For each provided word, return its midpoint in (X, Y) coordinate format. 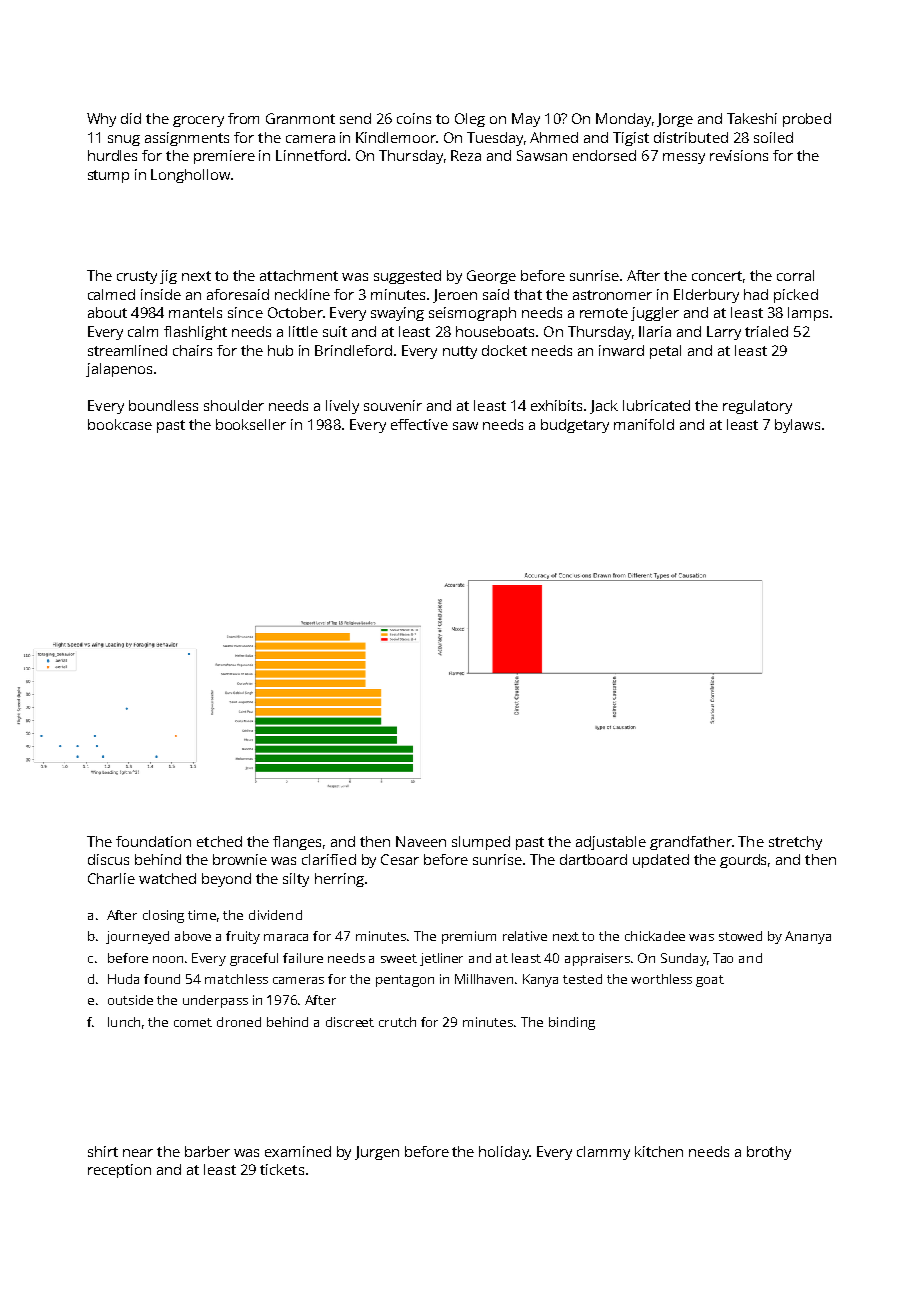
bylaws (797, 426)
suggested (407, 277)
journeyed (137, 937)
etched (219, 841)
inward (621, 350)
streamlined (127, 350)
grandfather (691, 843)
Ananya (808, 937)
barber (207, 1151)
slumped (481, 843)
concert (717, 276)
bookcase (120, 424)
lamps (808, 314)
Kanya (540, 980)
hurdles (112, 155)
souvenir (393, 405)
